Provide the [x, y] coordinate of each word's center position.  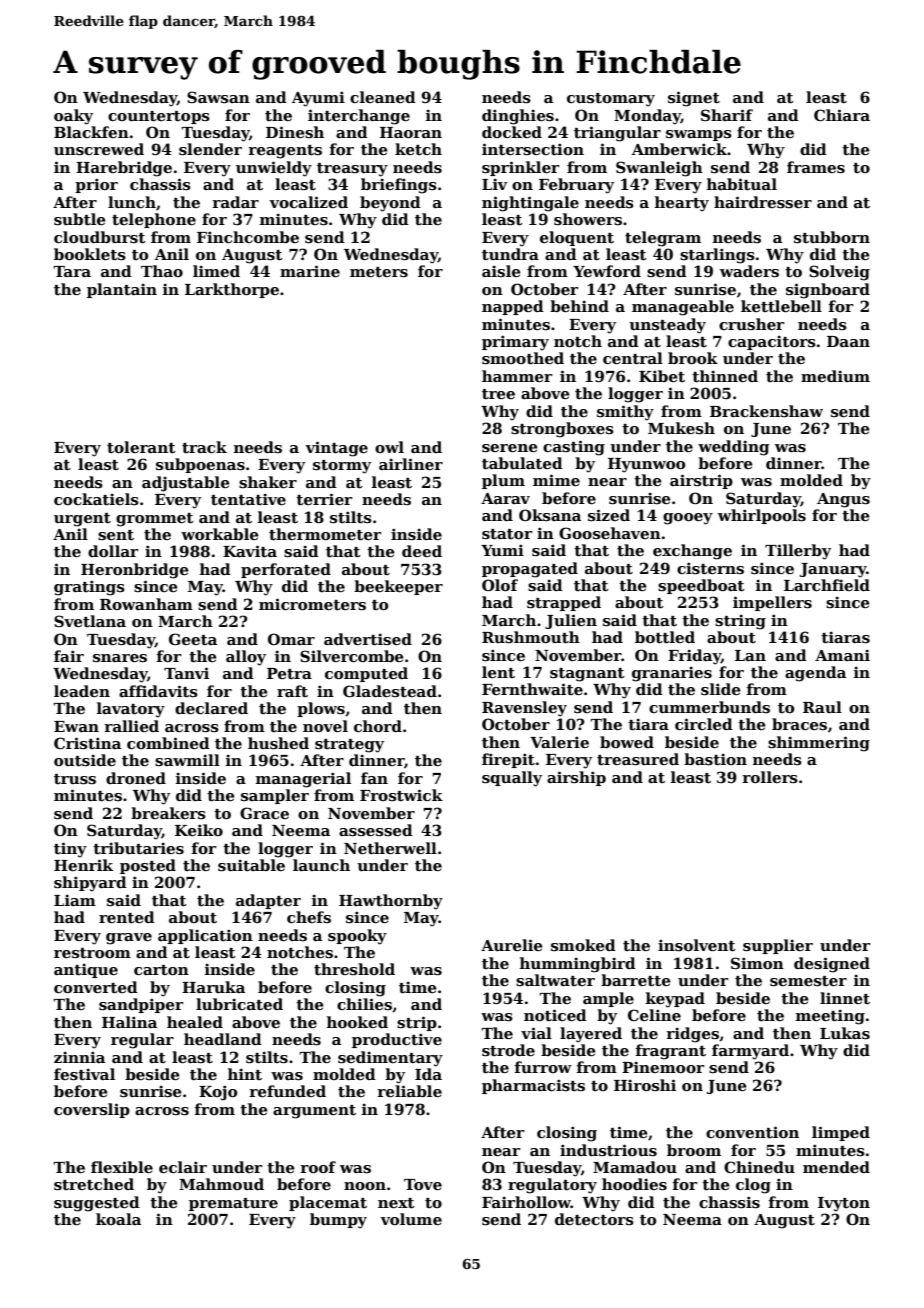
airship [576, 778]
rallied [131, 726]
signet [694, 99]
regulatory [552, 1186]
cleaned [383, 97]
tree [498, 394]
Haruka [213, 987]
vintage [336, 449]
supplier [778, 946]
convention [752, 1132]
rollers [770, 777]
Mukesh [681, 428]
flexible [122, 1167]
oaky [73, 117]
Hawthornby [391, 902]
